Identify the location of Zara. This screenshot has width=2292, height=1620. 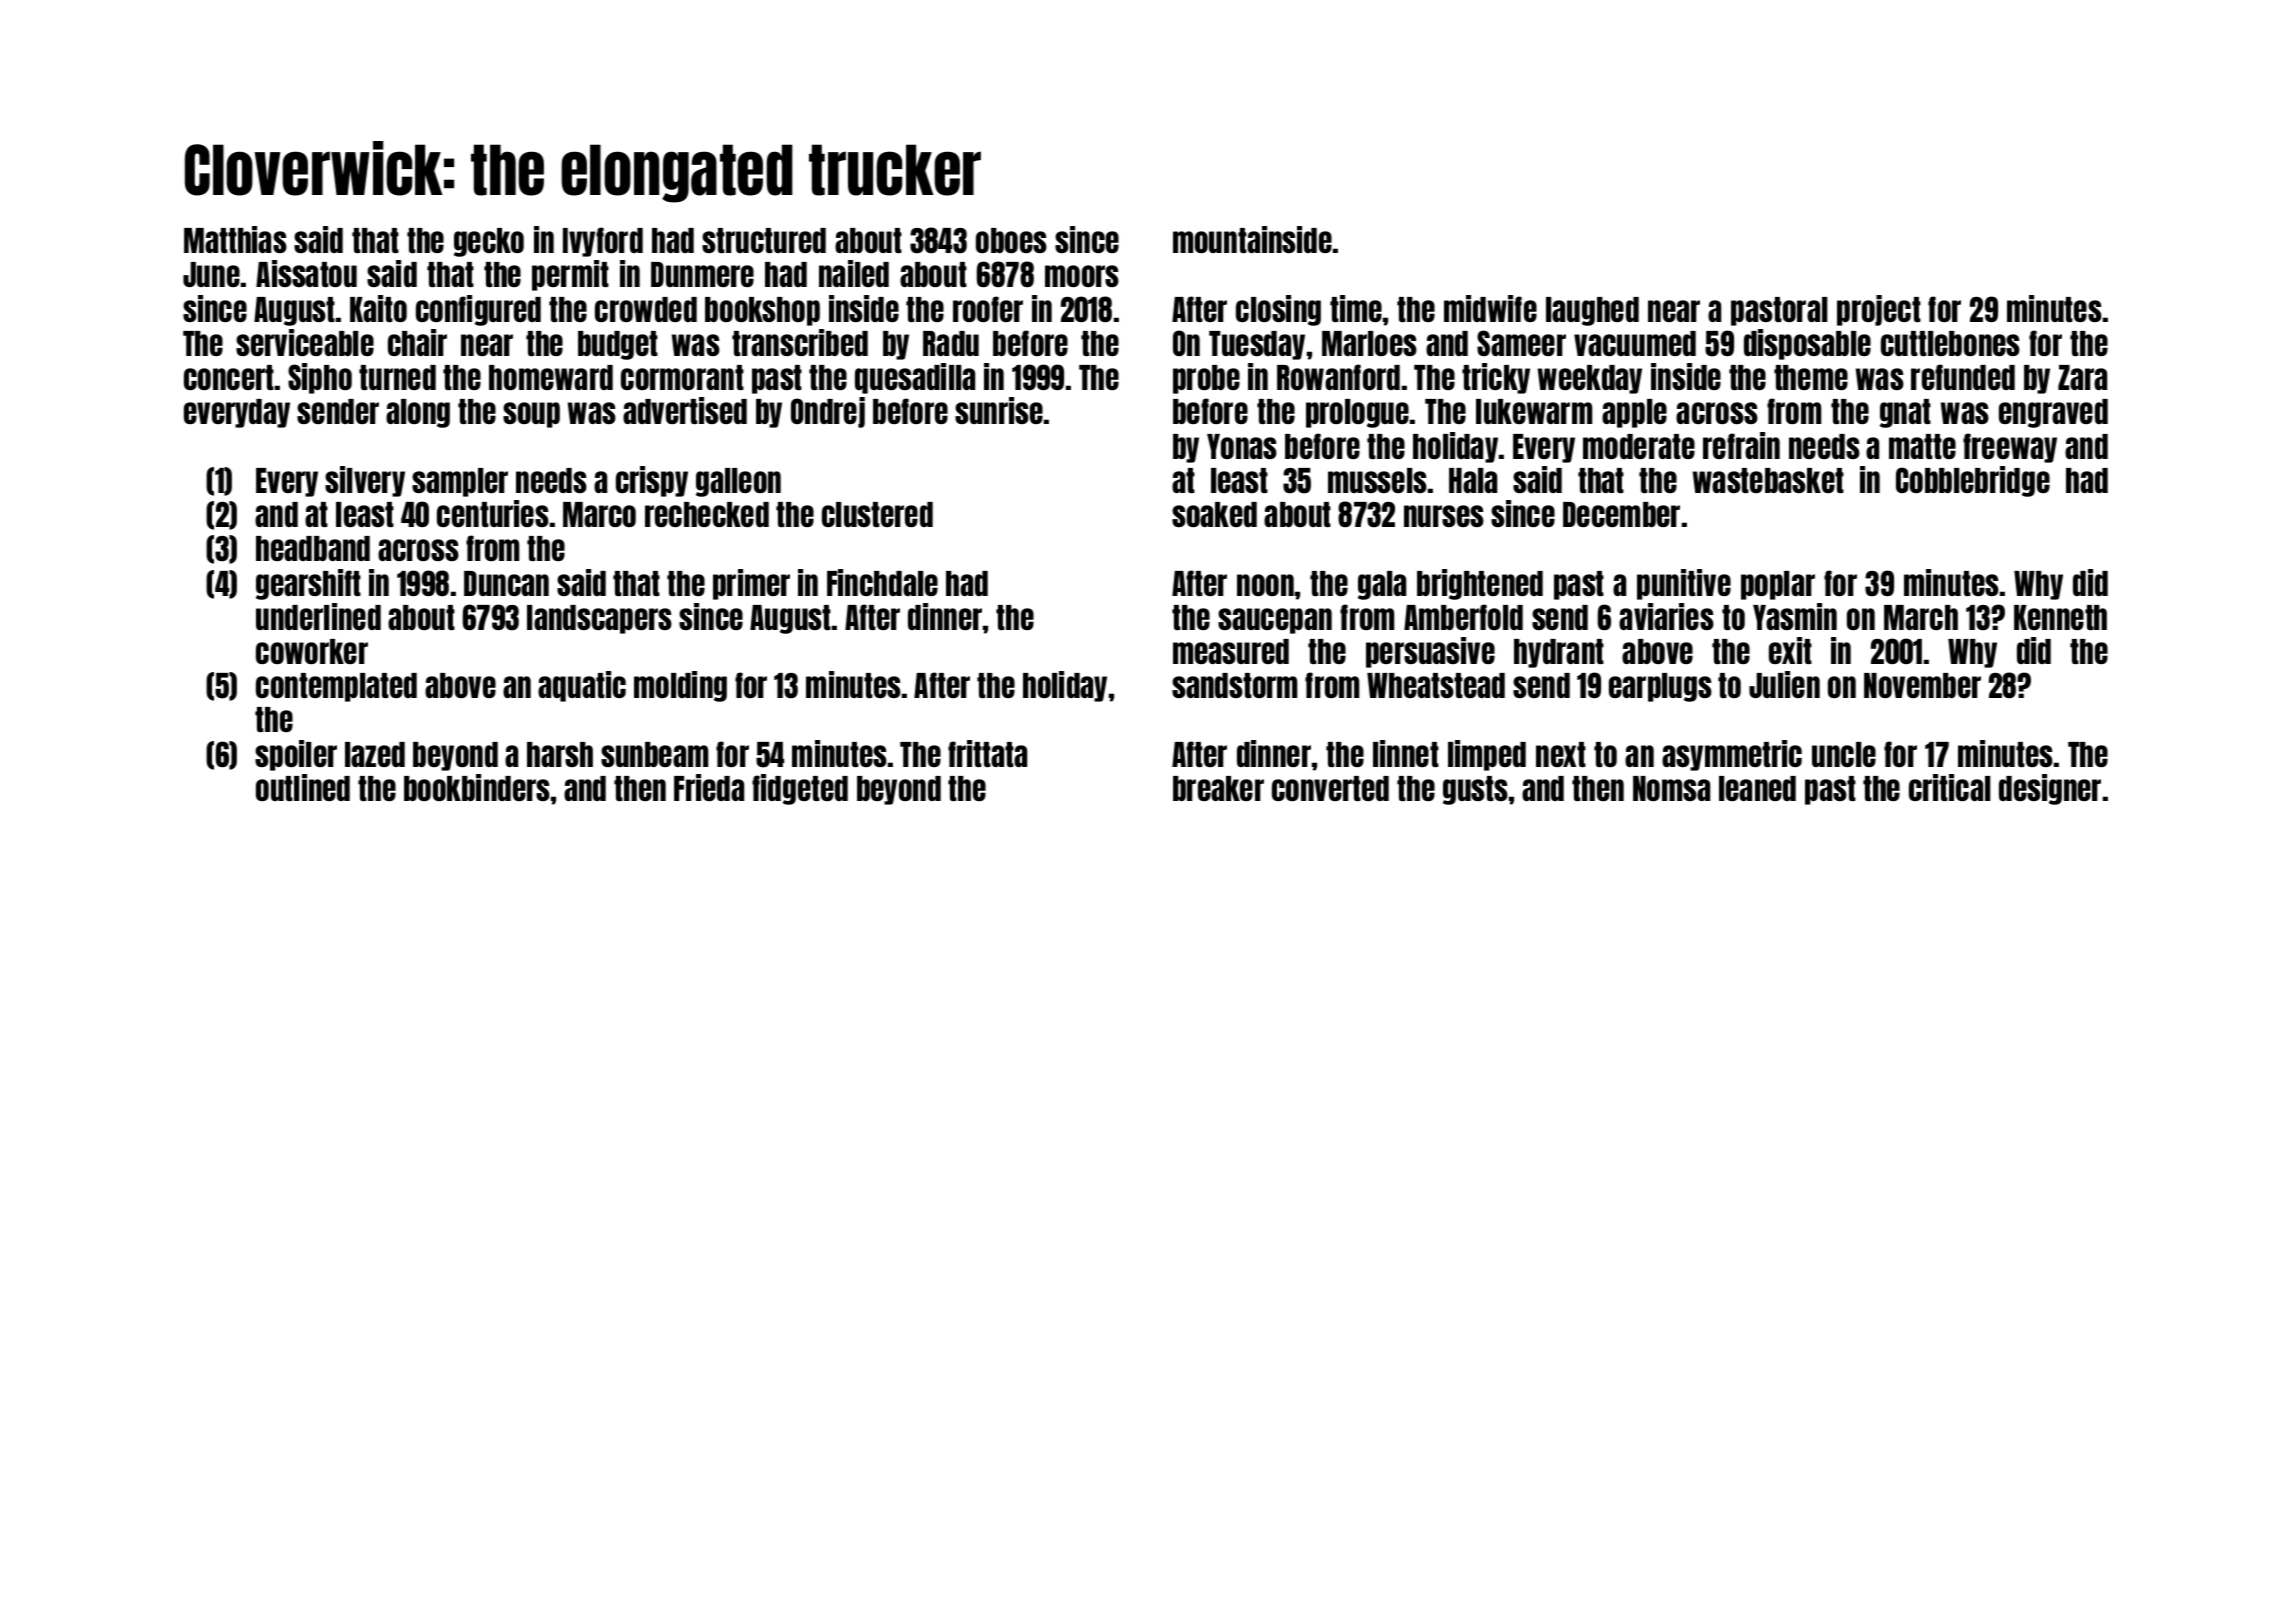
(2082, 377).
